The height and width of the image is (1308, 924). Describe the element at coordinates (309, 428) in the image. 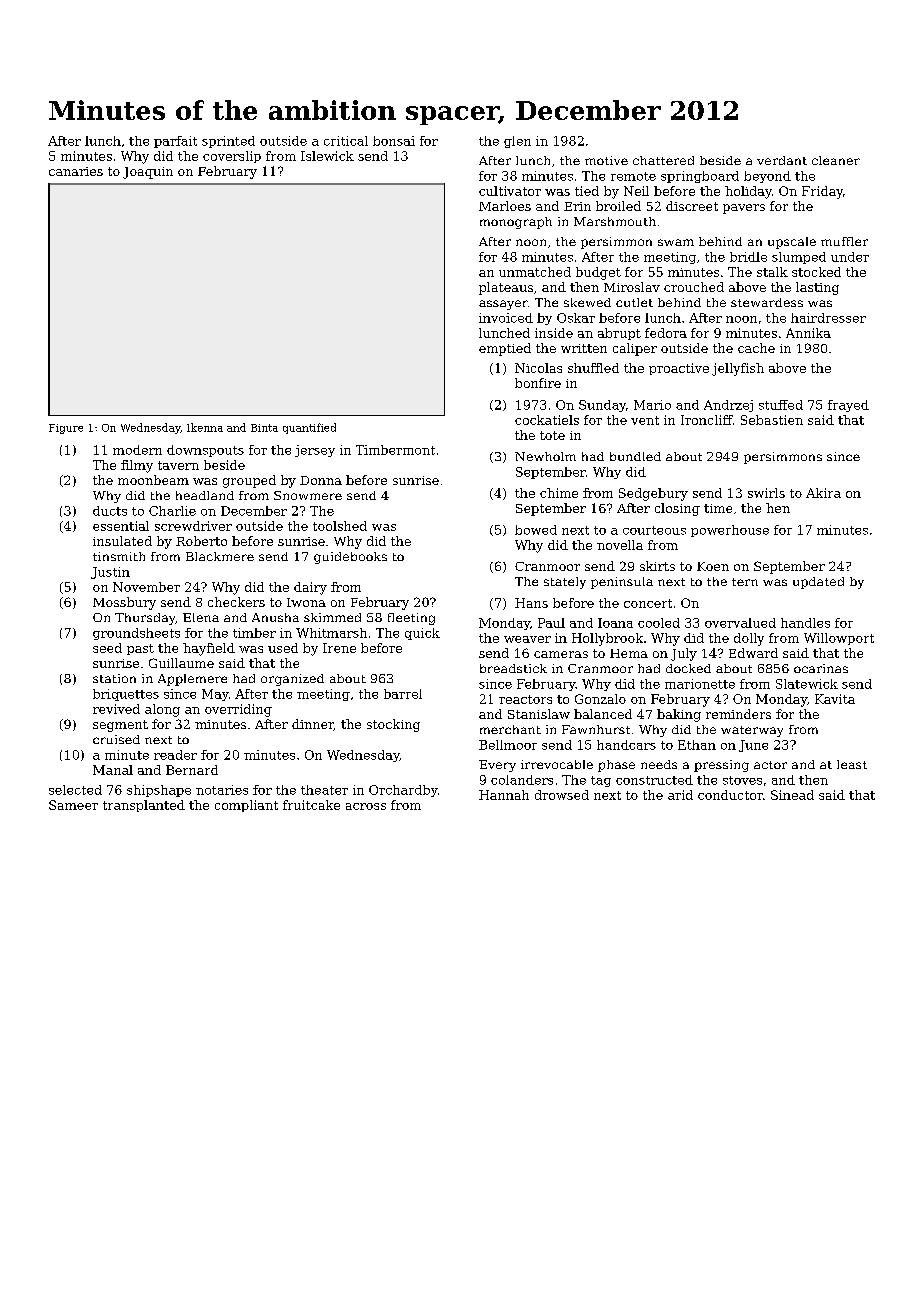

I see `quantified` at that location.
